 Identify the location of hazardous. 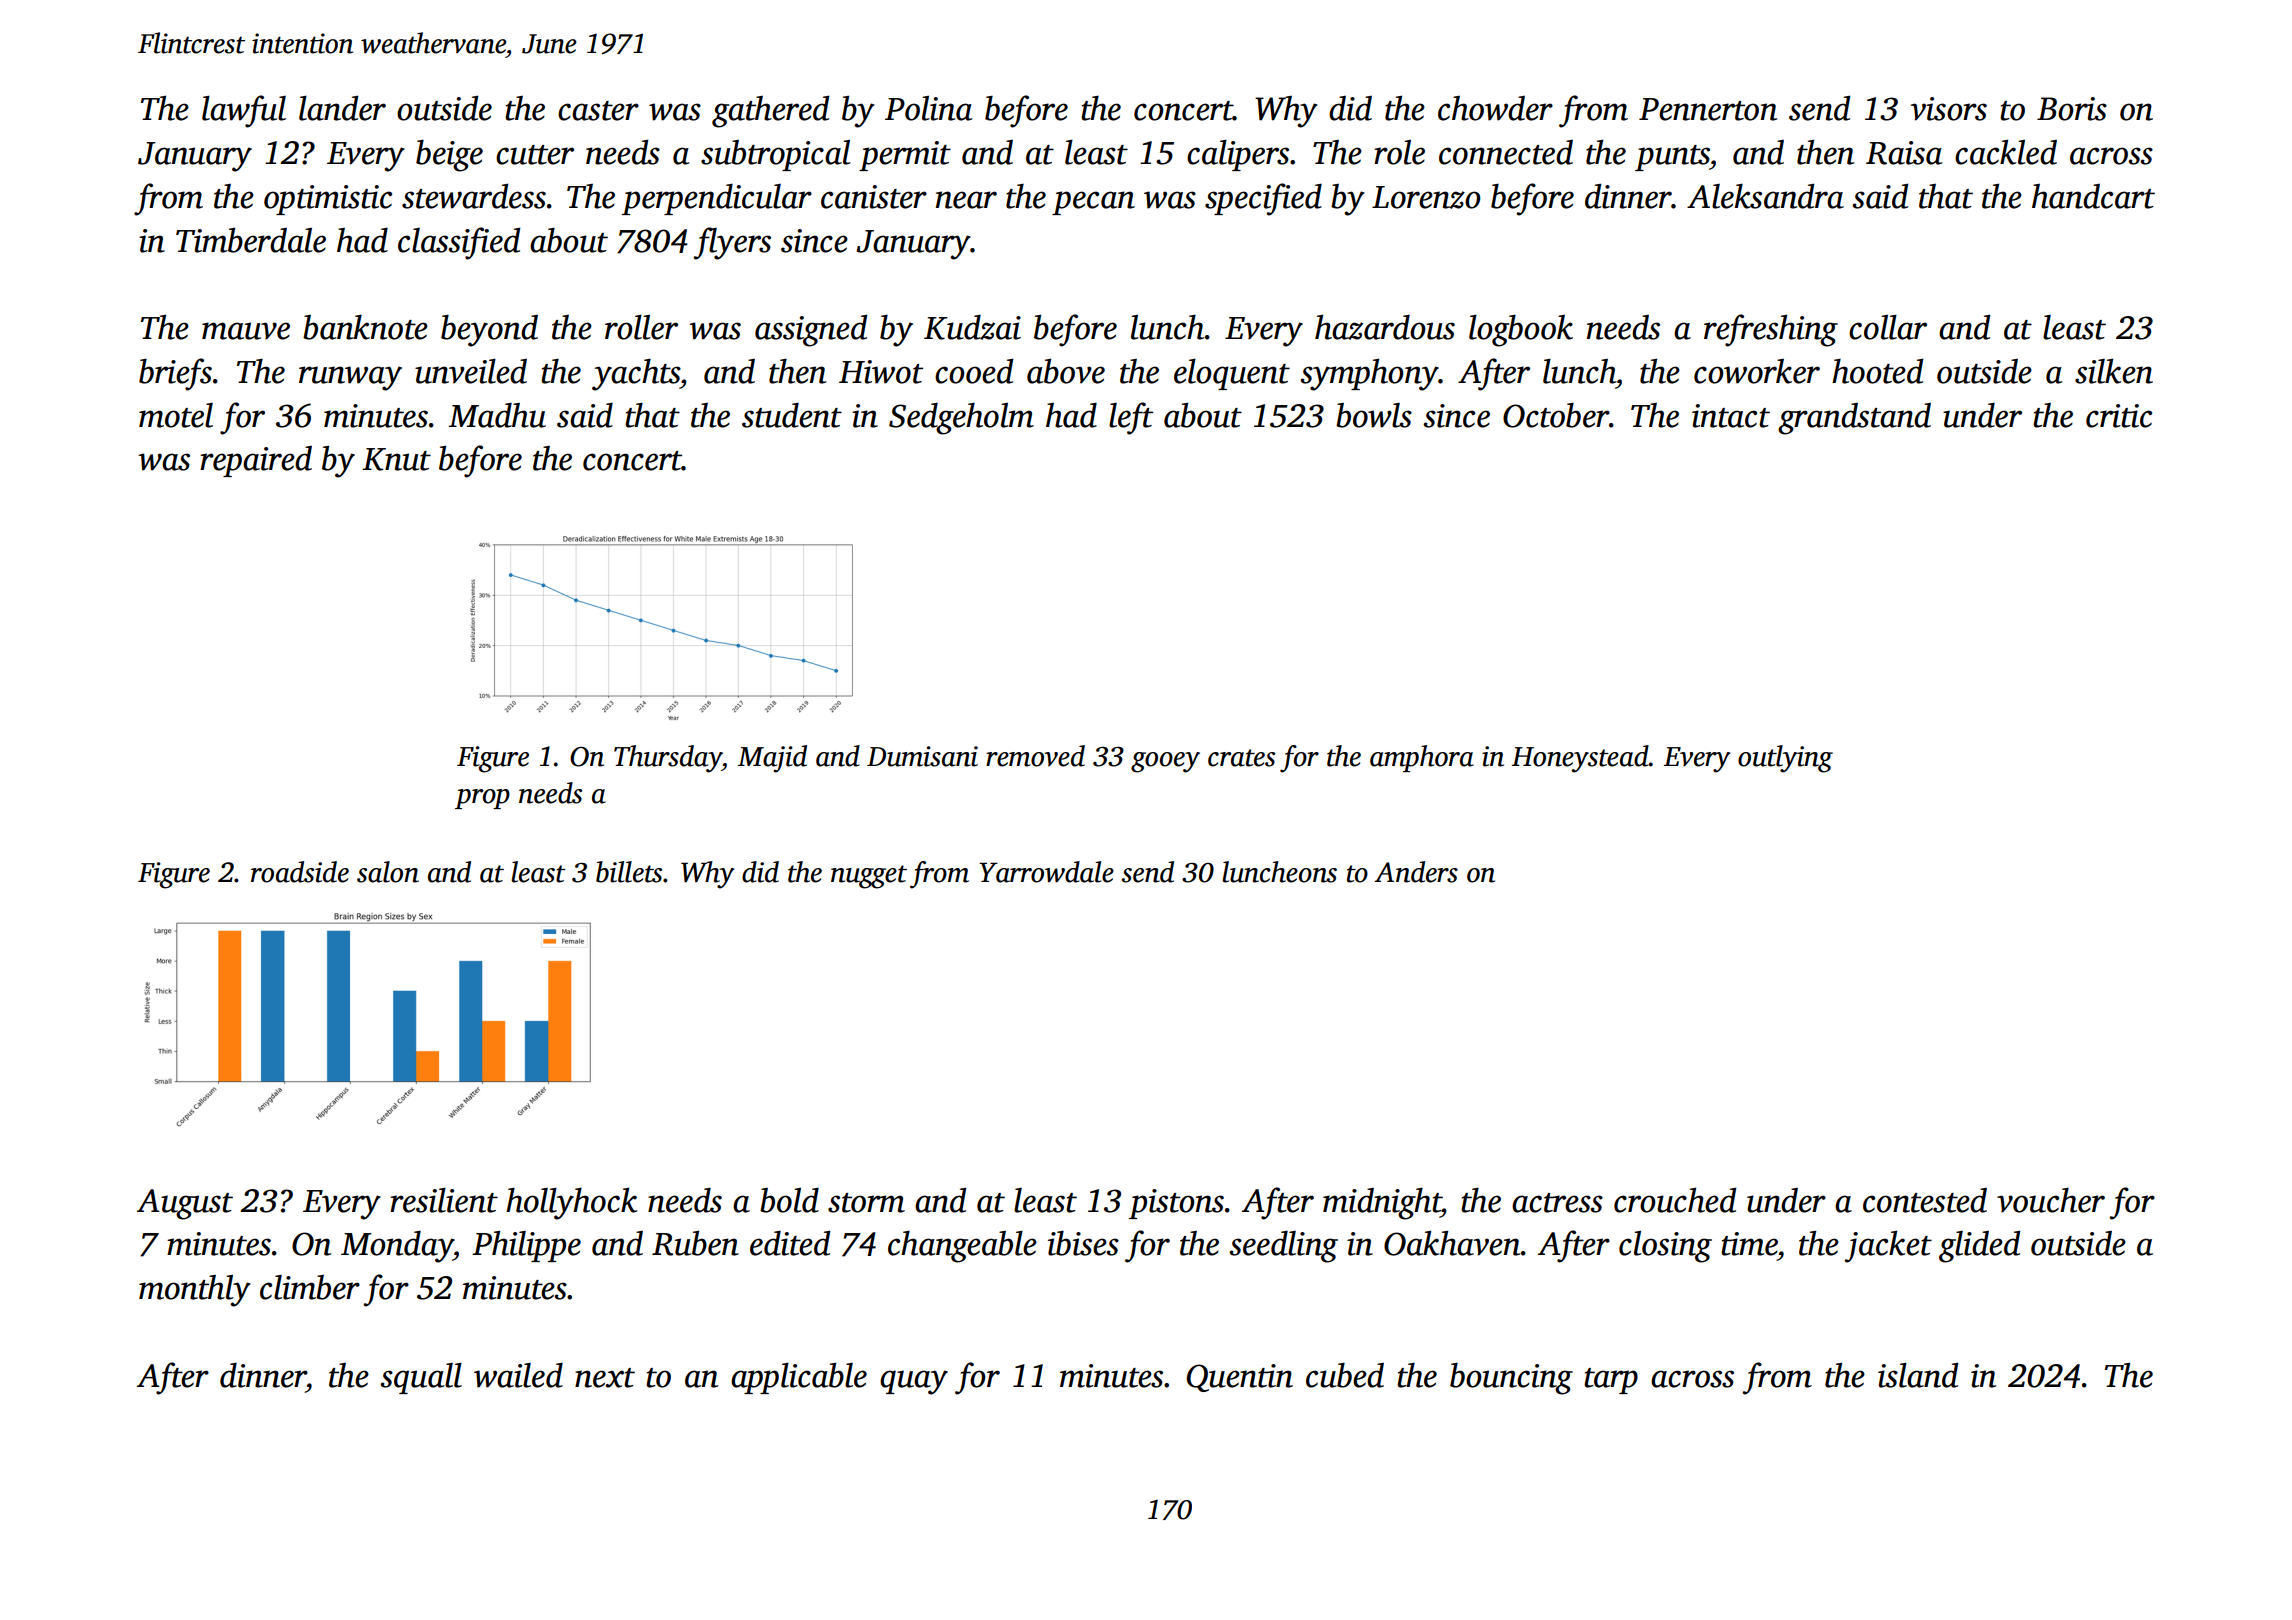
(1385, 327).
